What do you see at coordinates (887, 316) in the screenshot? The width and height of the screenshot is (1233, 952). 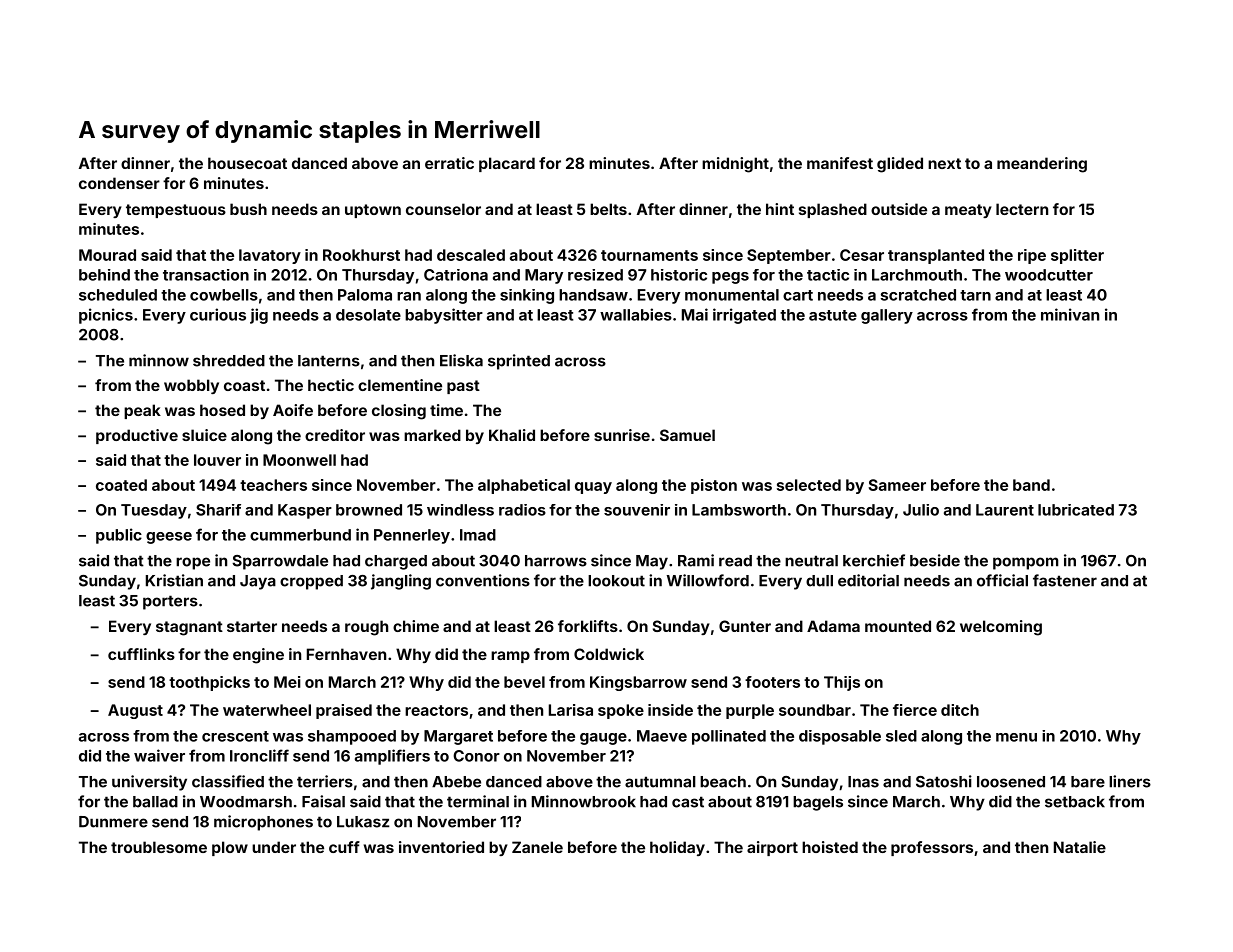 I see `gallery` at bounding box center [887, 316].
